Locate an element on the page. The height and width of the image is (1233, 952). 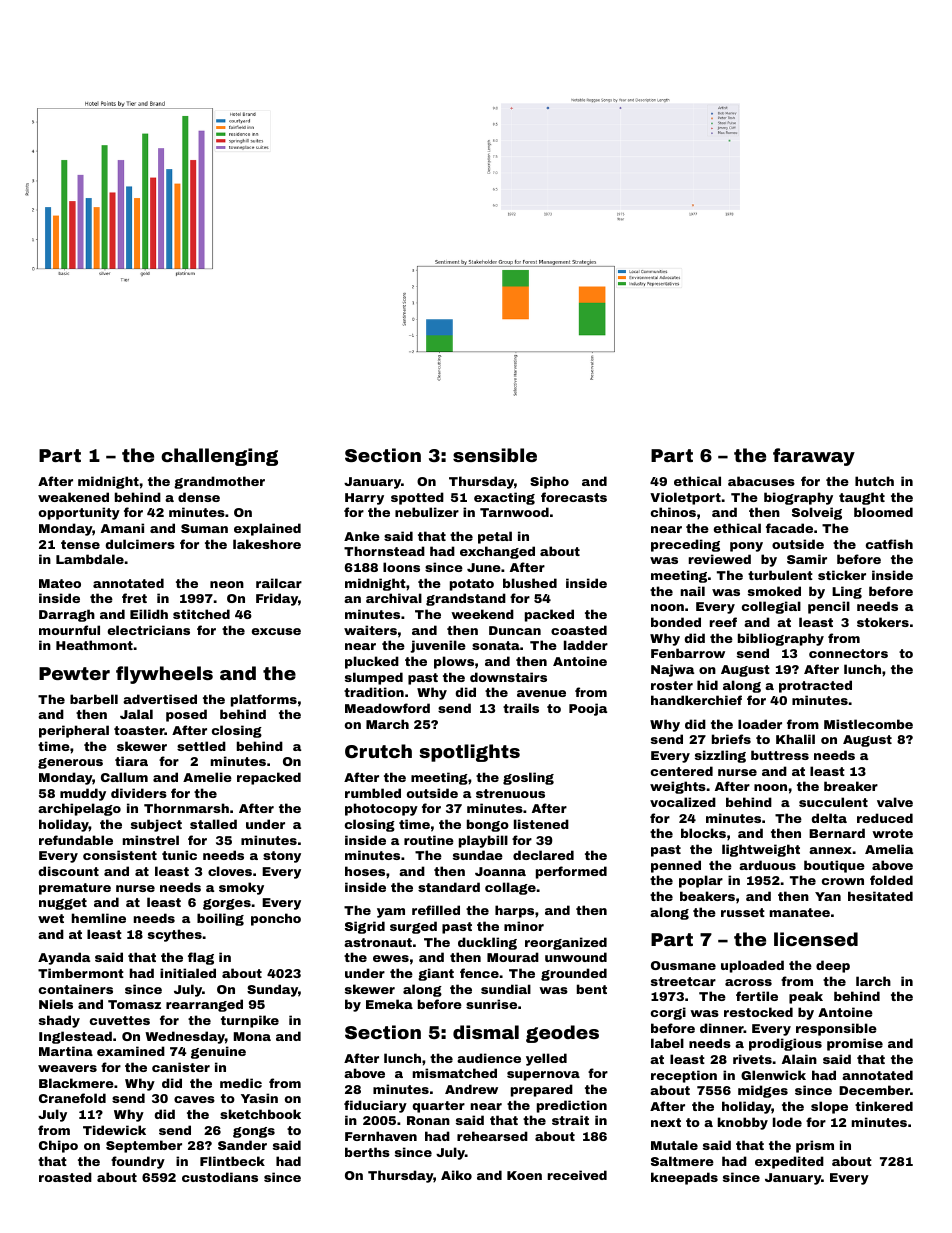
opportunity is located at coordinates (79, 513).
